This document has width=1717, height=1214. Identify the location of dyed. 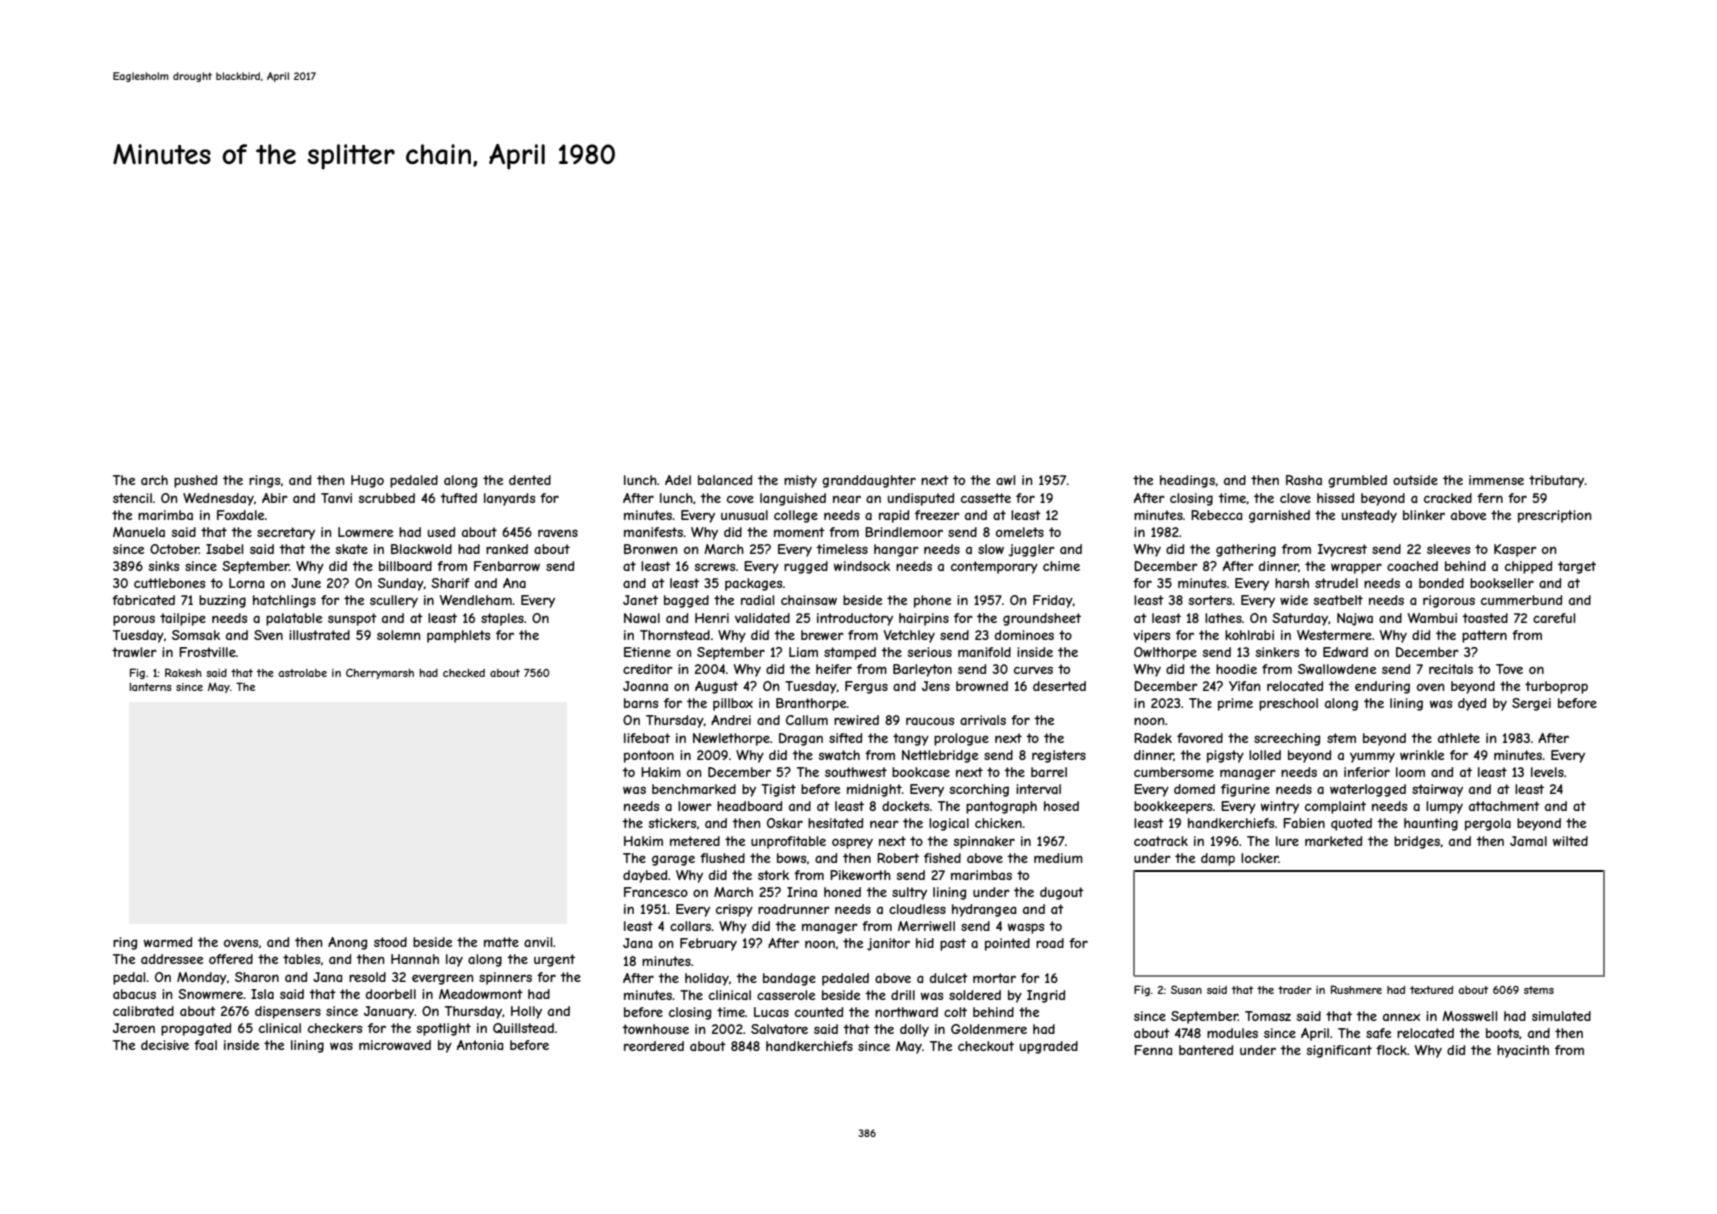
(1472, 704).
